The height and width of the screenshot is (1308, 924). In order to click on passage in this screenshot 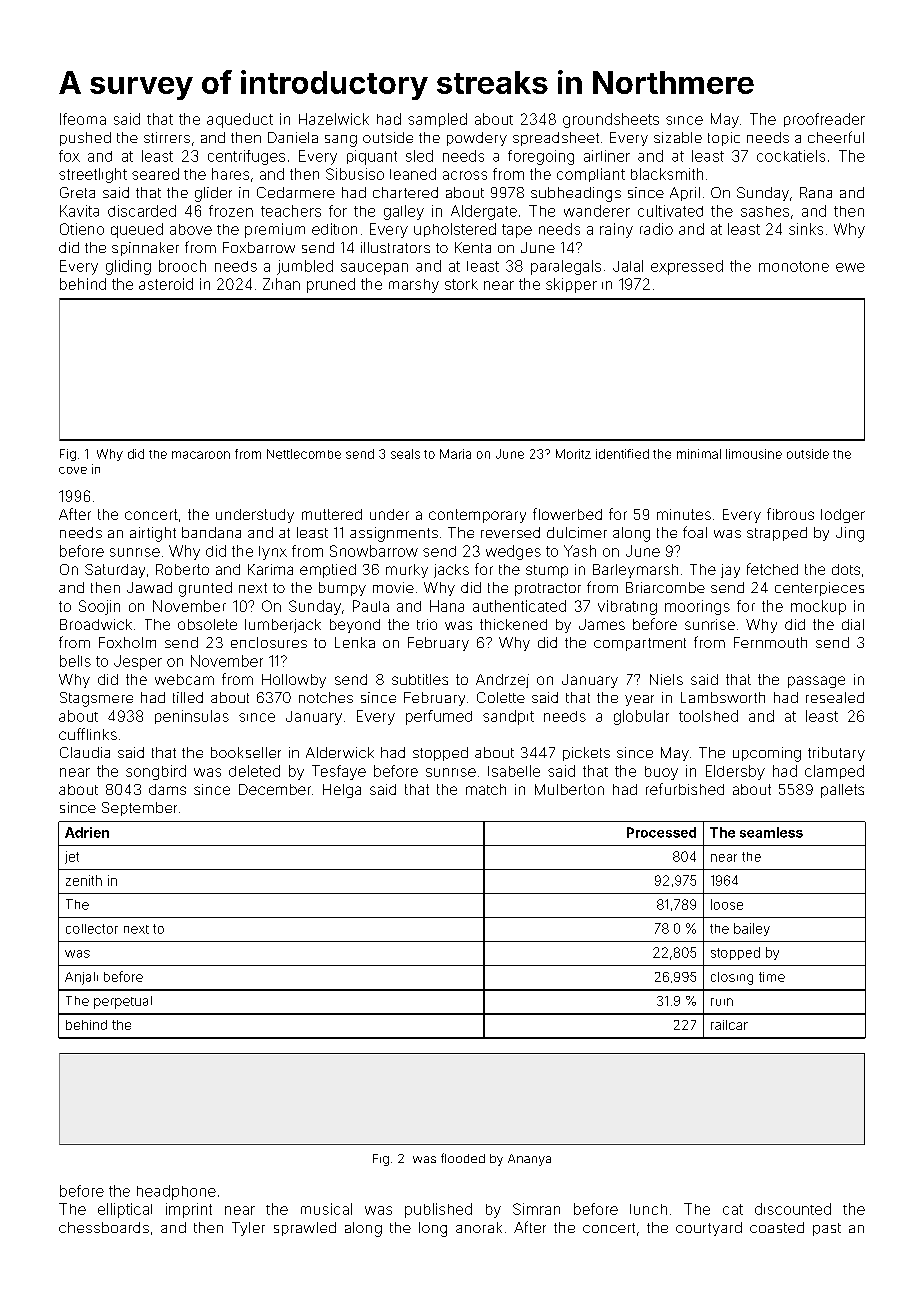, I will do `click(816, 682)`.
